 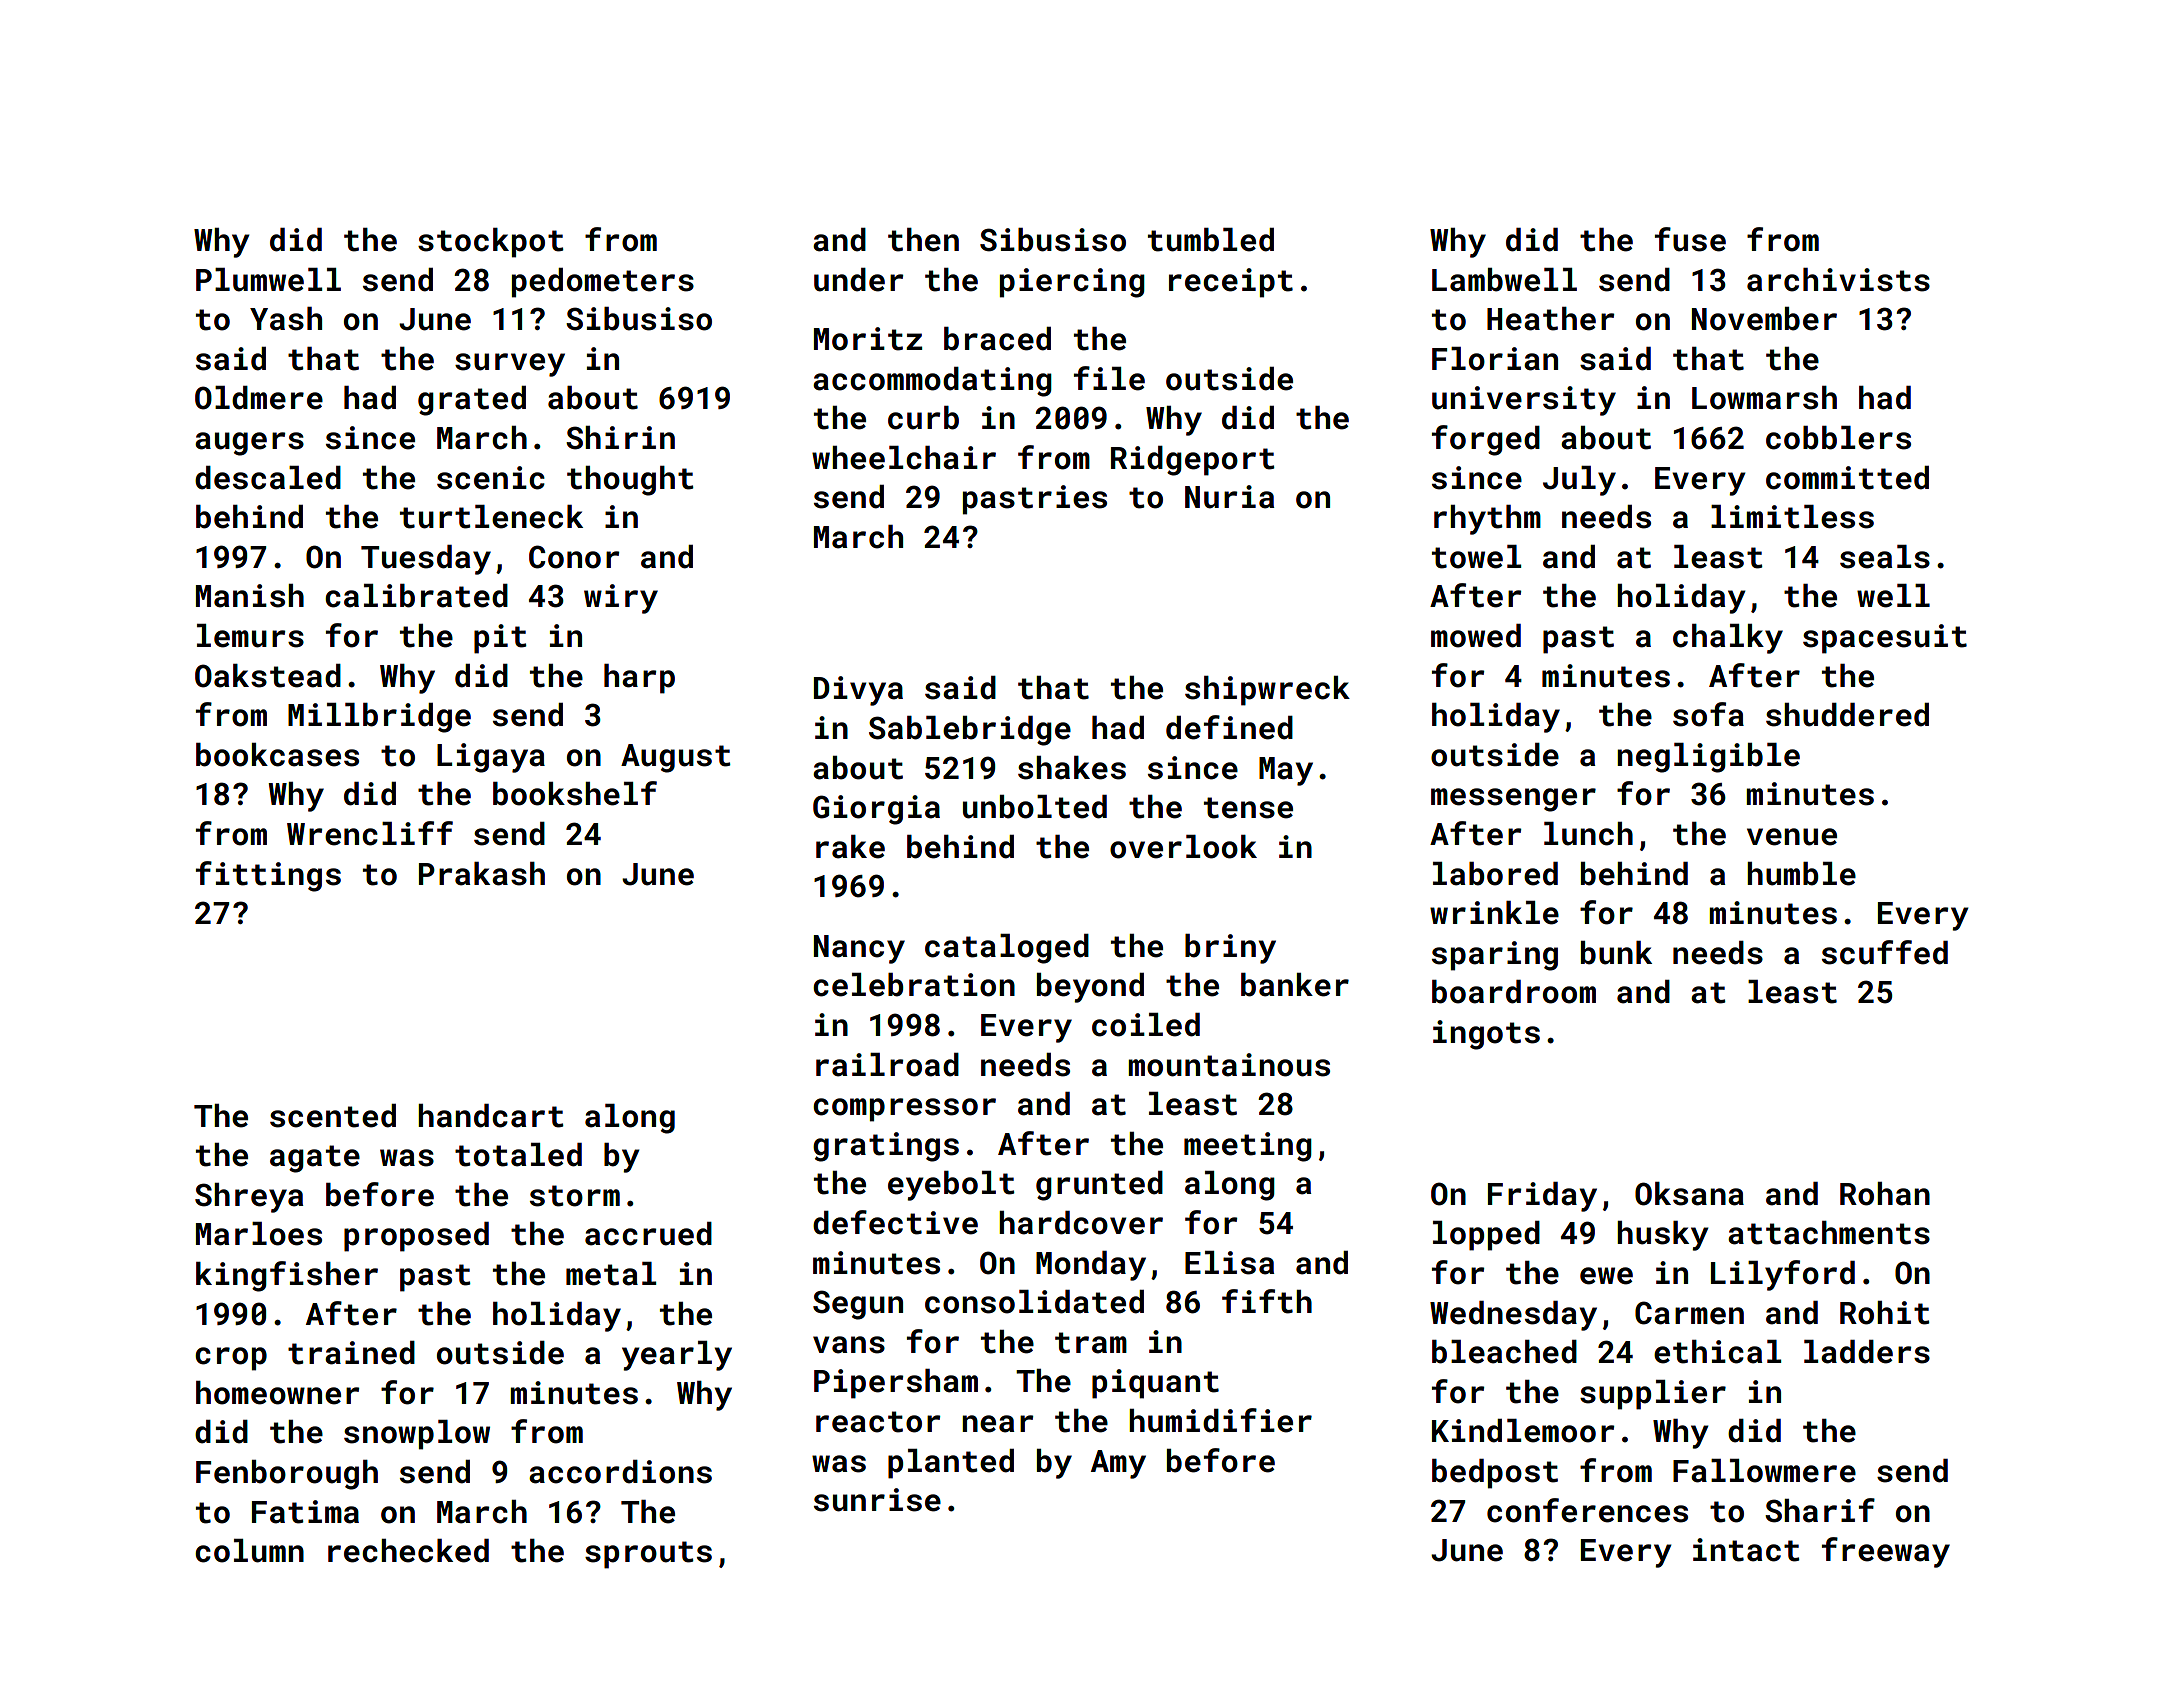 I want to click on Shirin, so click(x=620, y=438).
